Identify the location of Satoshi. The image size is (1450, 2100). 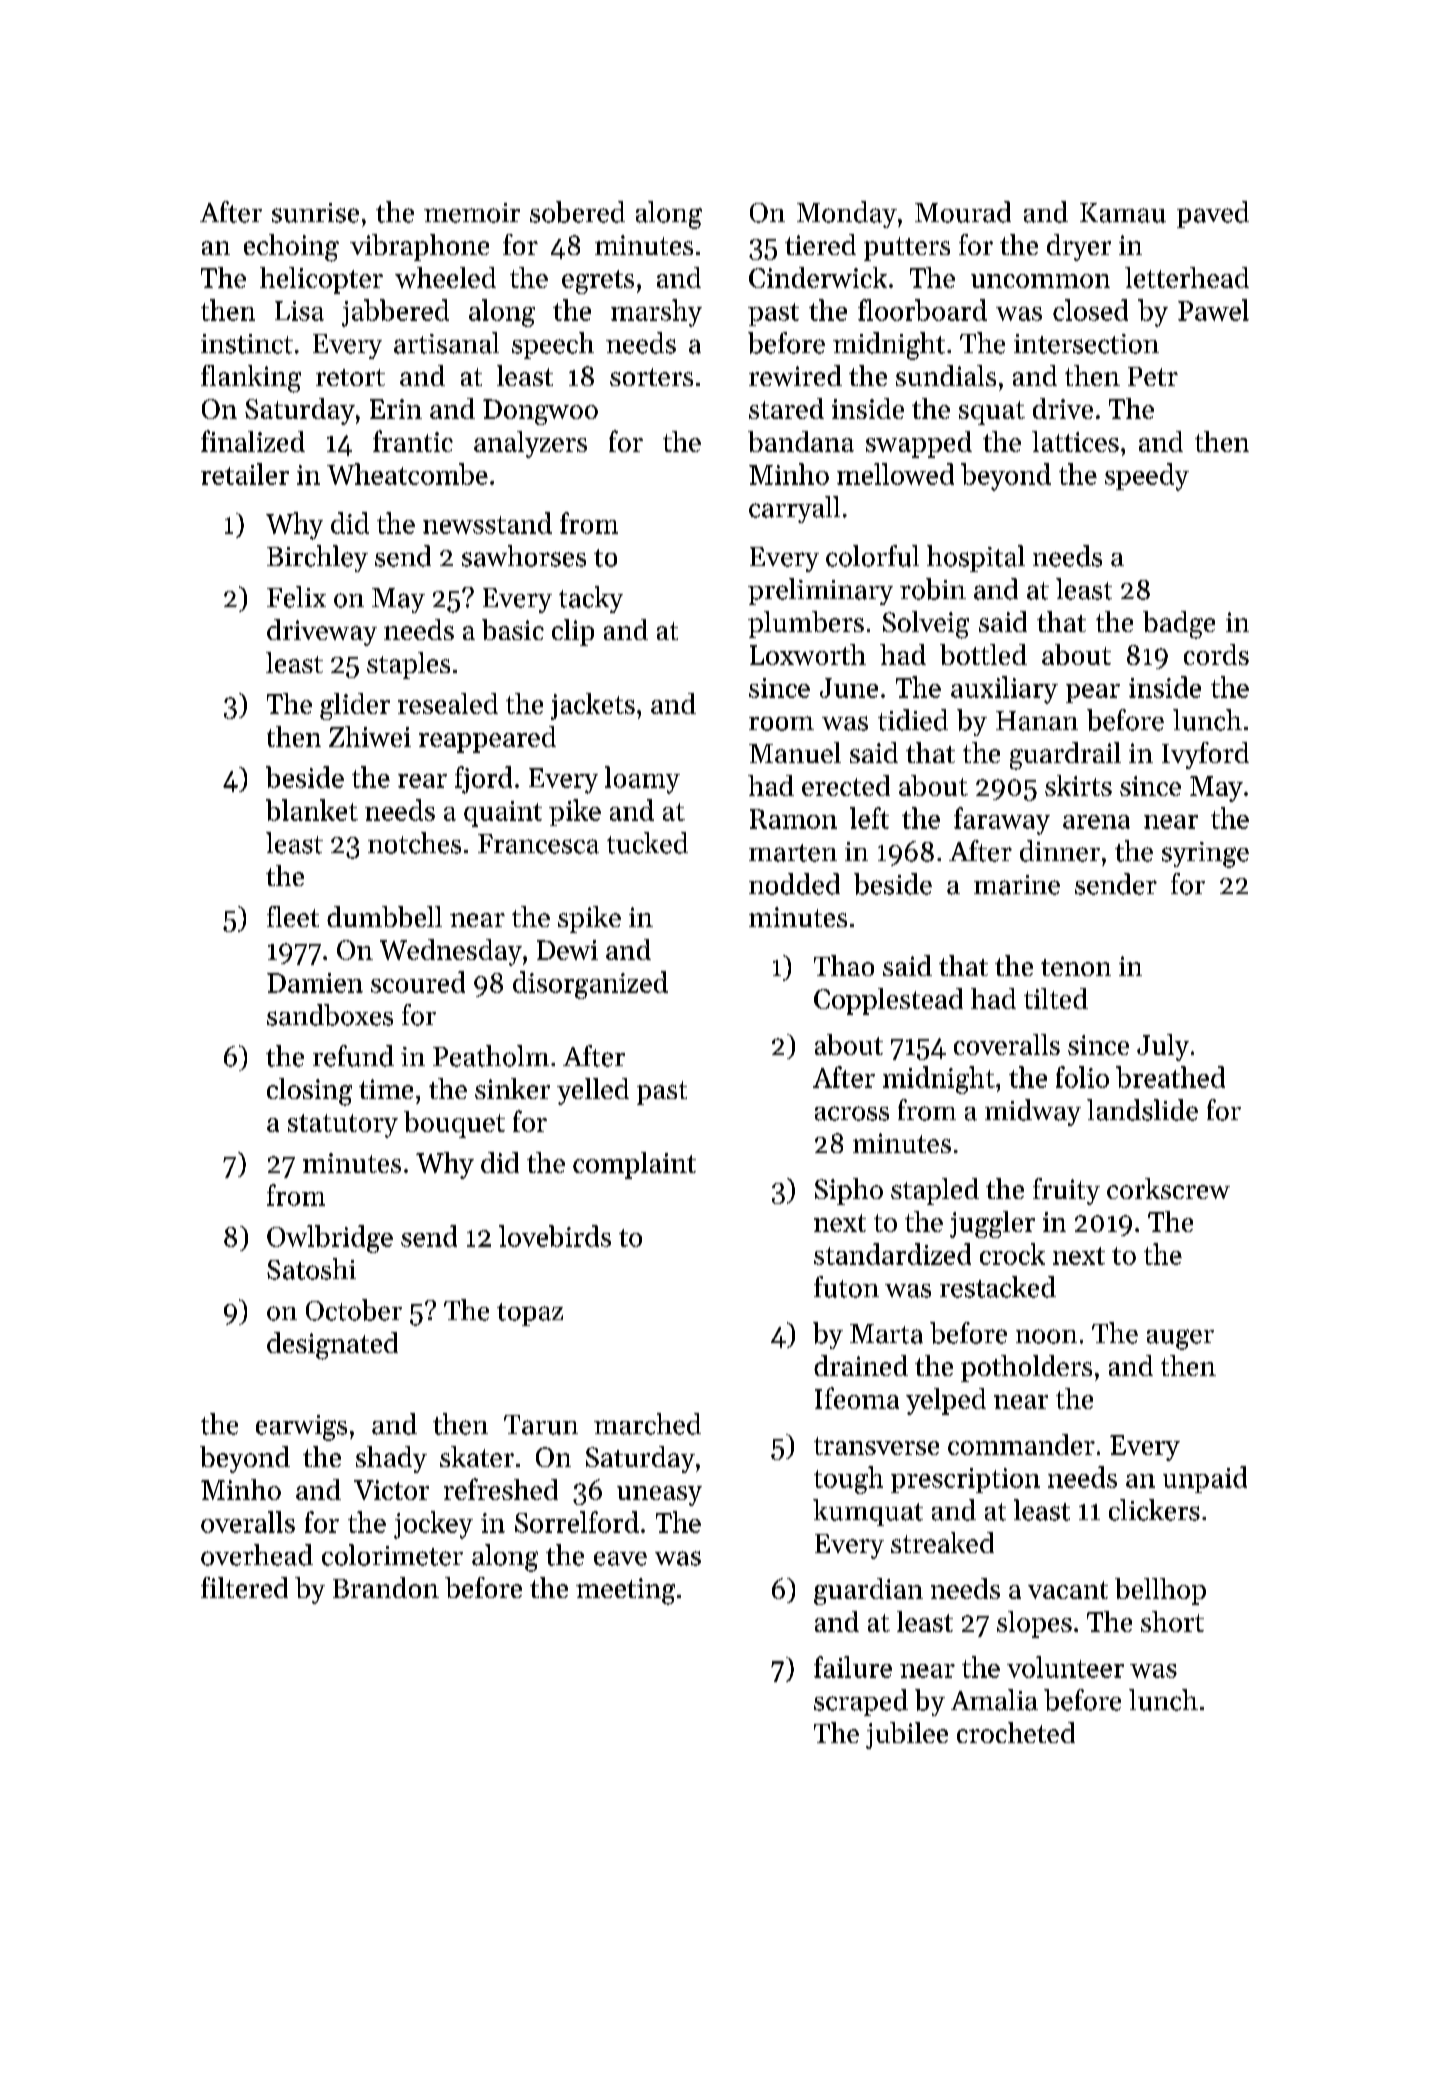
(311, 1269).
